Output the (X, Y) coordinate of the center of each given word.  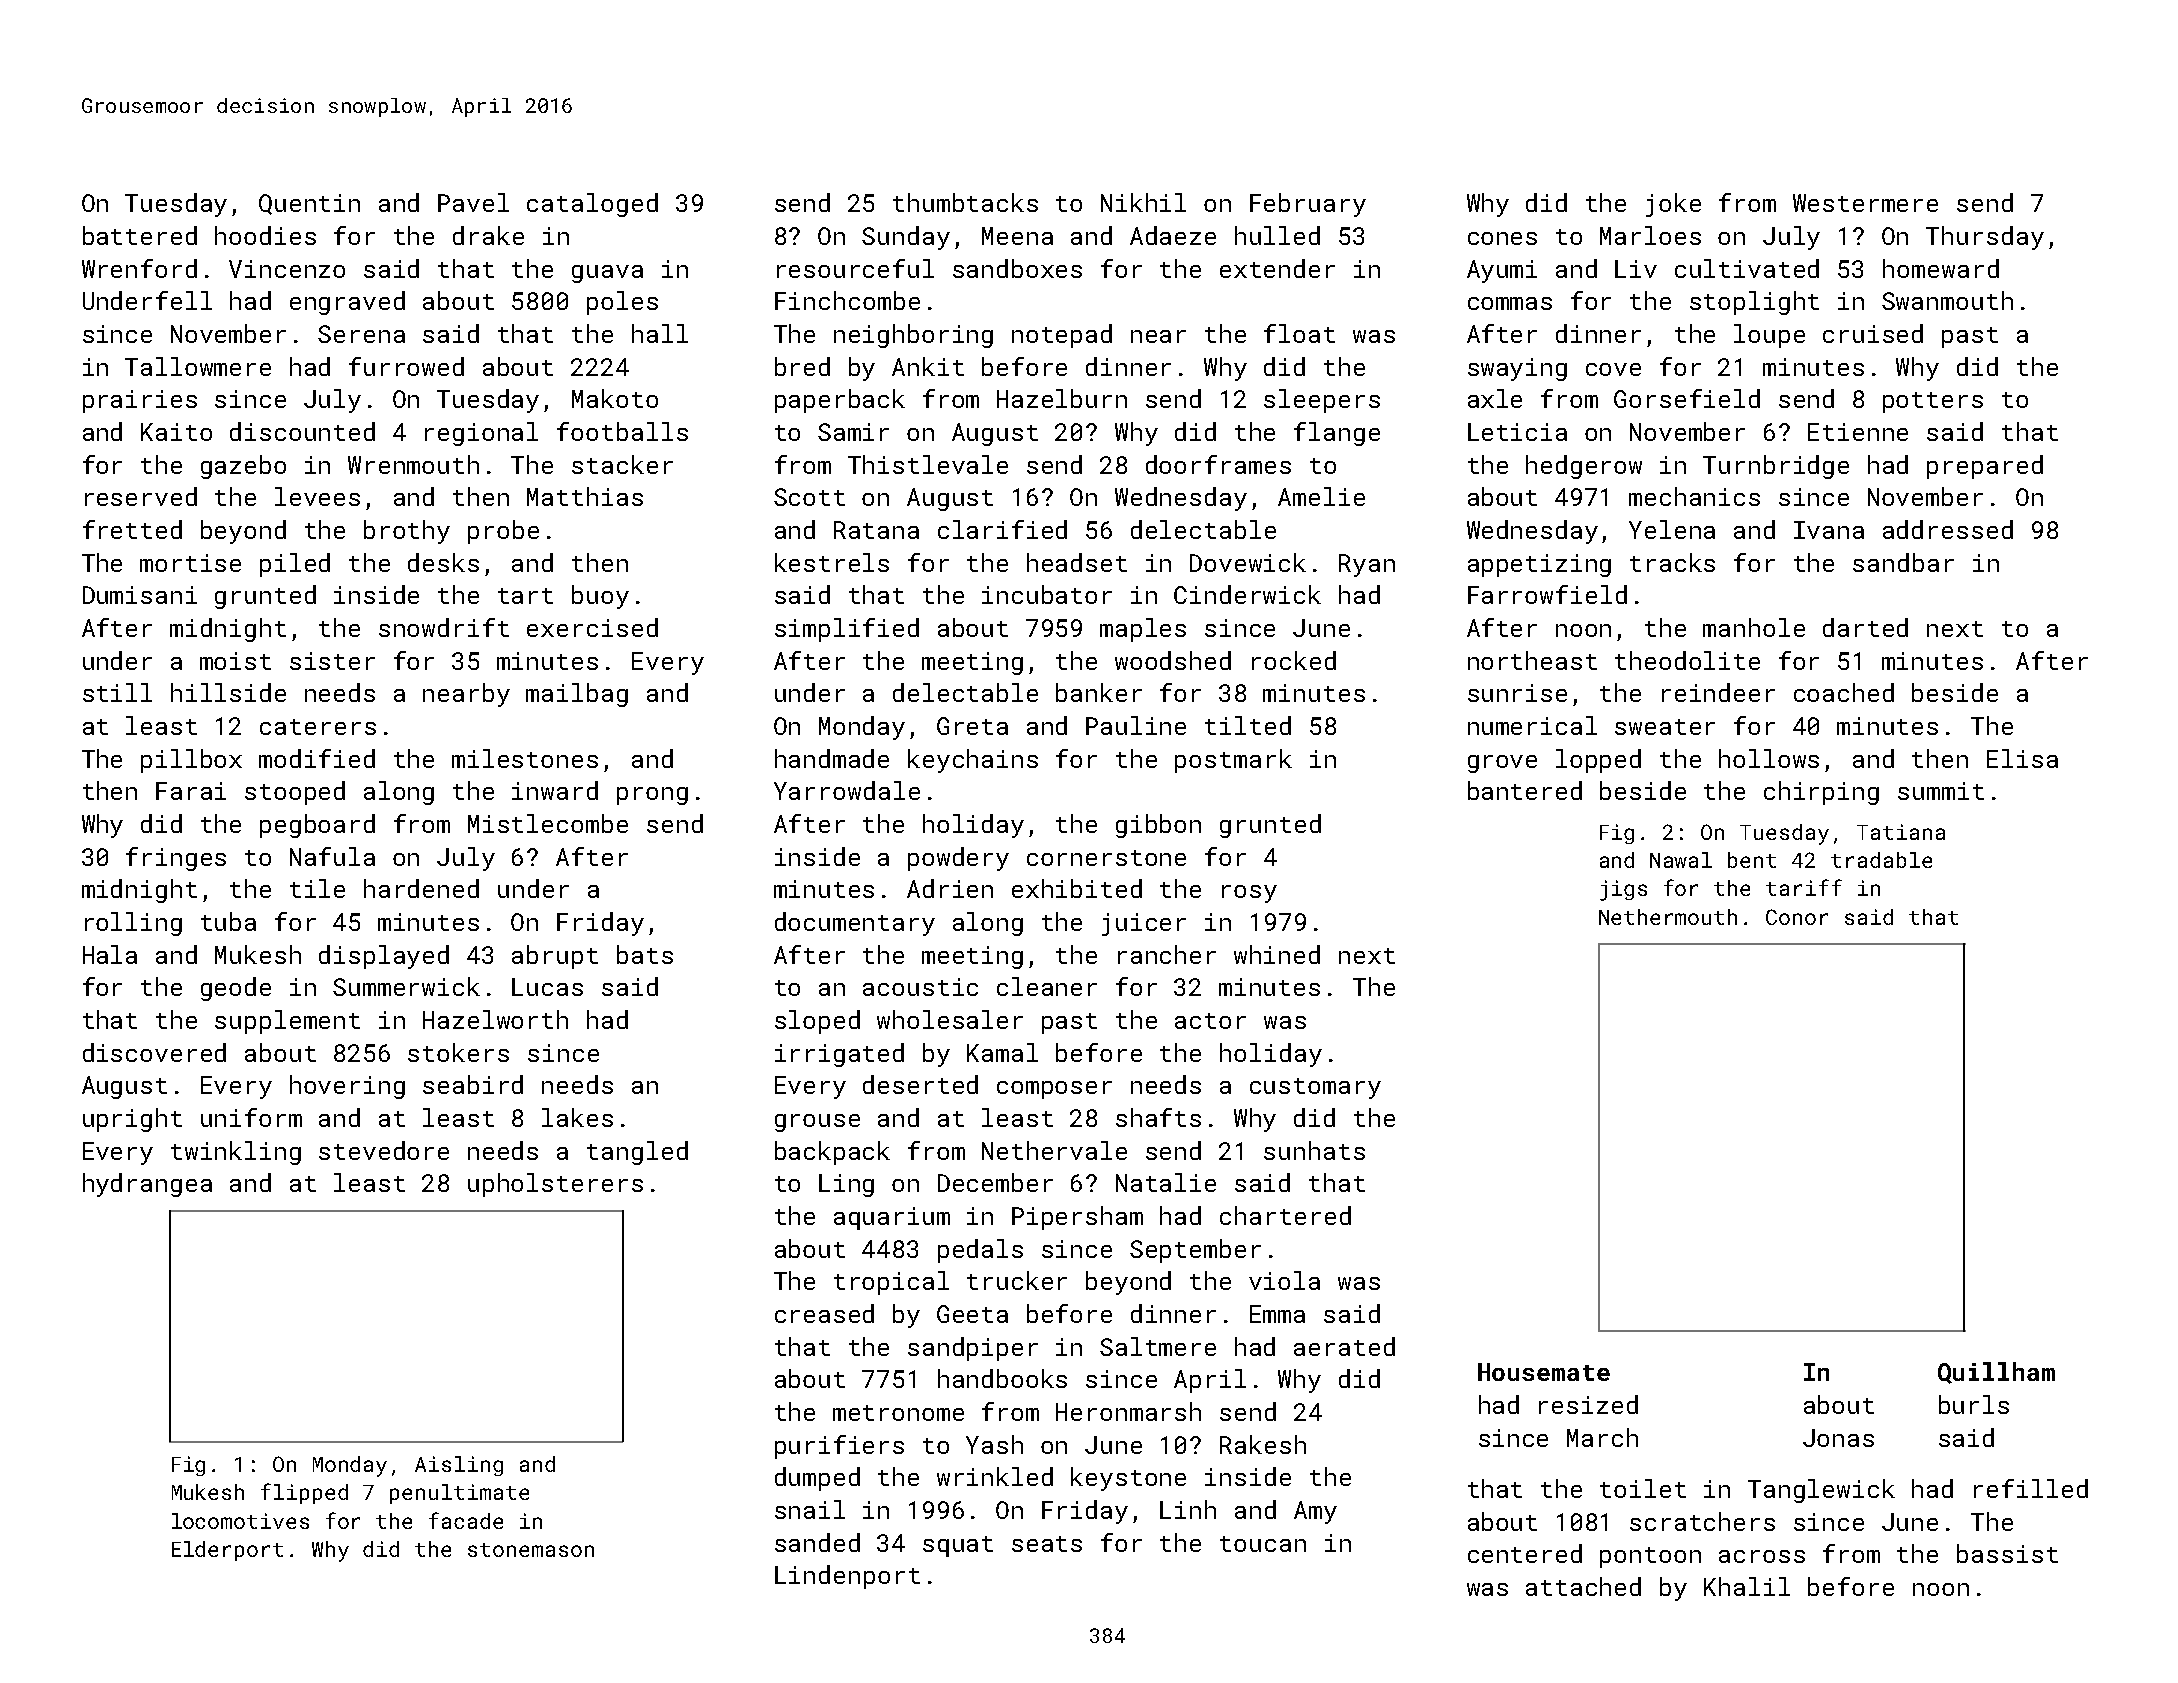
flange (1337, 434)
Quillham (1996, 1373)
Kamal (1002, 1052)
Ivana (1829, 530)
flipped (304, 1493)
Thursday (1985, 238)
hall (660, 333)
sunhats (1314, 1150)
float (1299, 333)
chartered (1285, 1215)
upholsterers (555, 1185)
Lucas (547, 987)
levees (317, 496)
